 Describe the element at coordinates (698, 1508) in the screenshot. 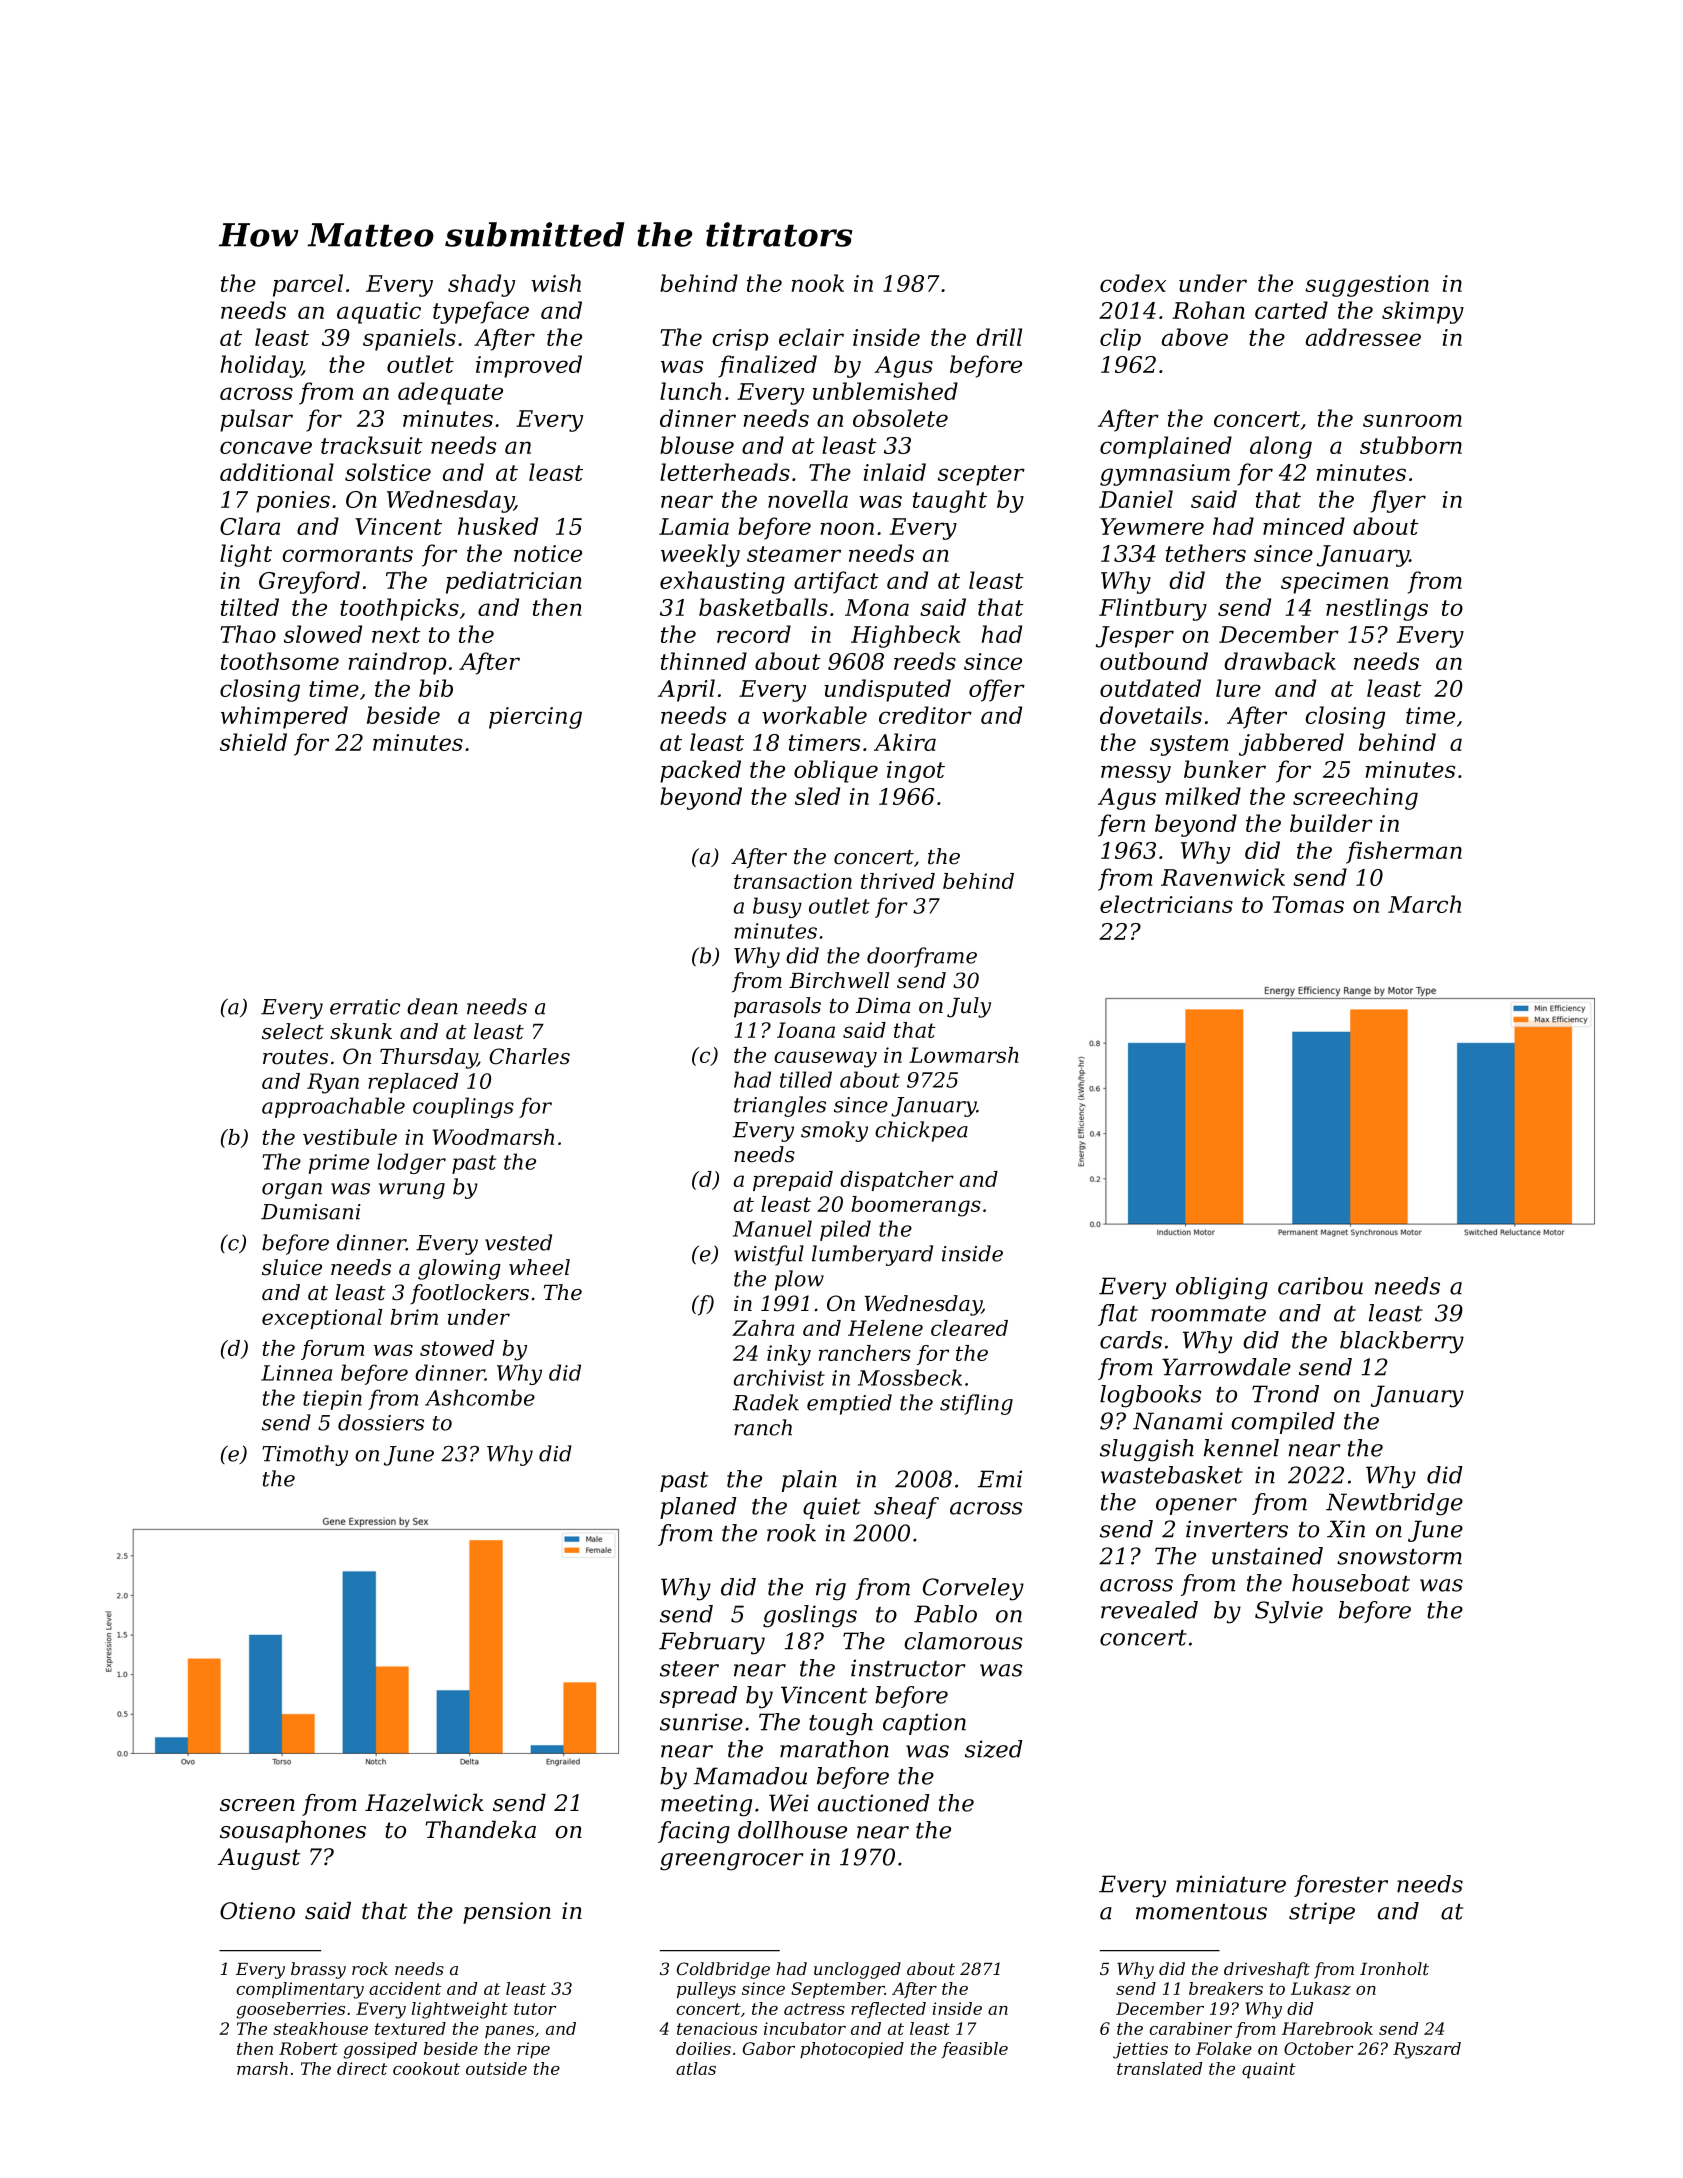

I see `planed` at that location.
